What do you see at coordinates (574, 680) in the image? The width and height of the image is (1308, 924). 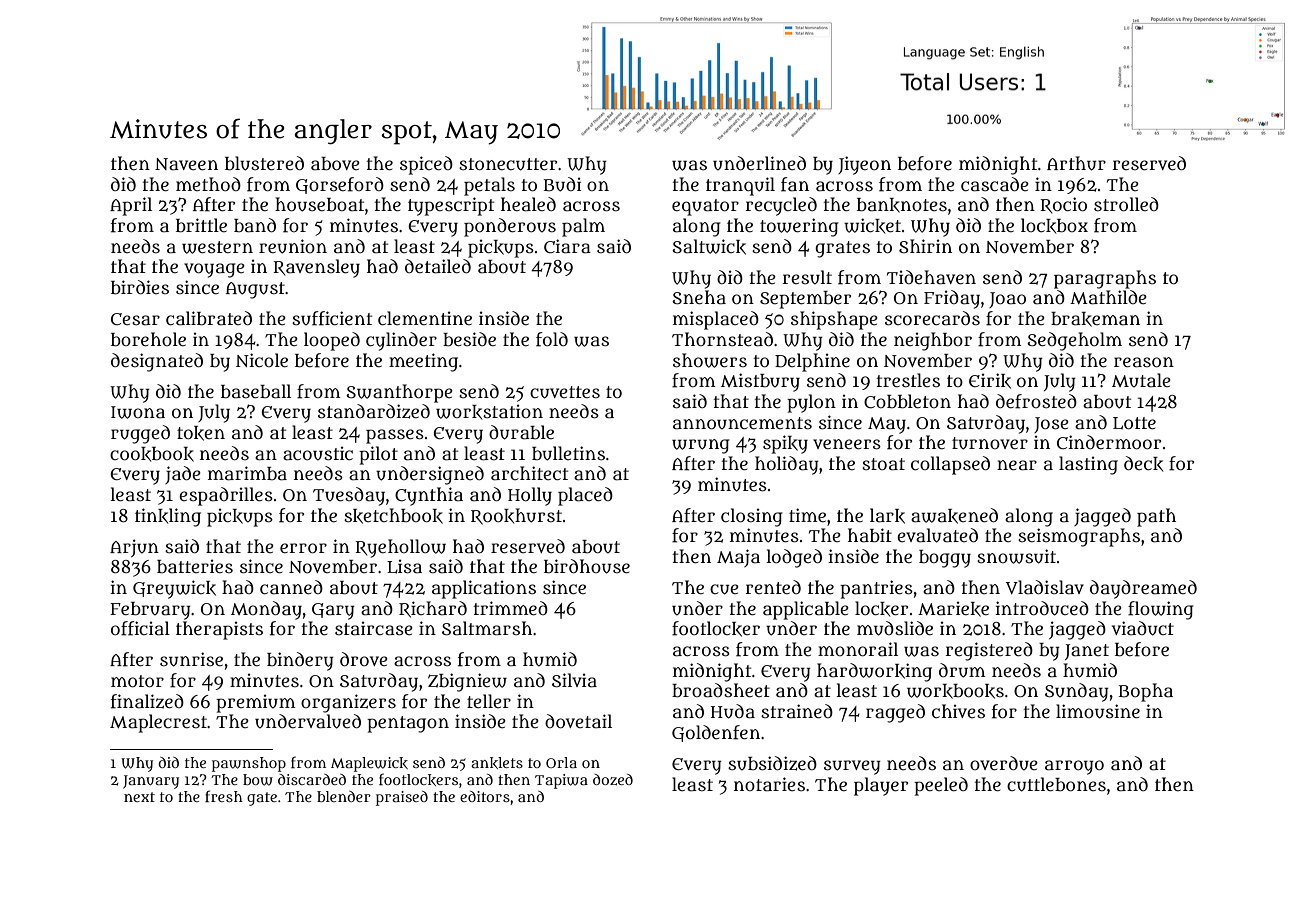 I see `Silvia` at bounding box center [574, 680].
